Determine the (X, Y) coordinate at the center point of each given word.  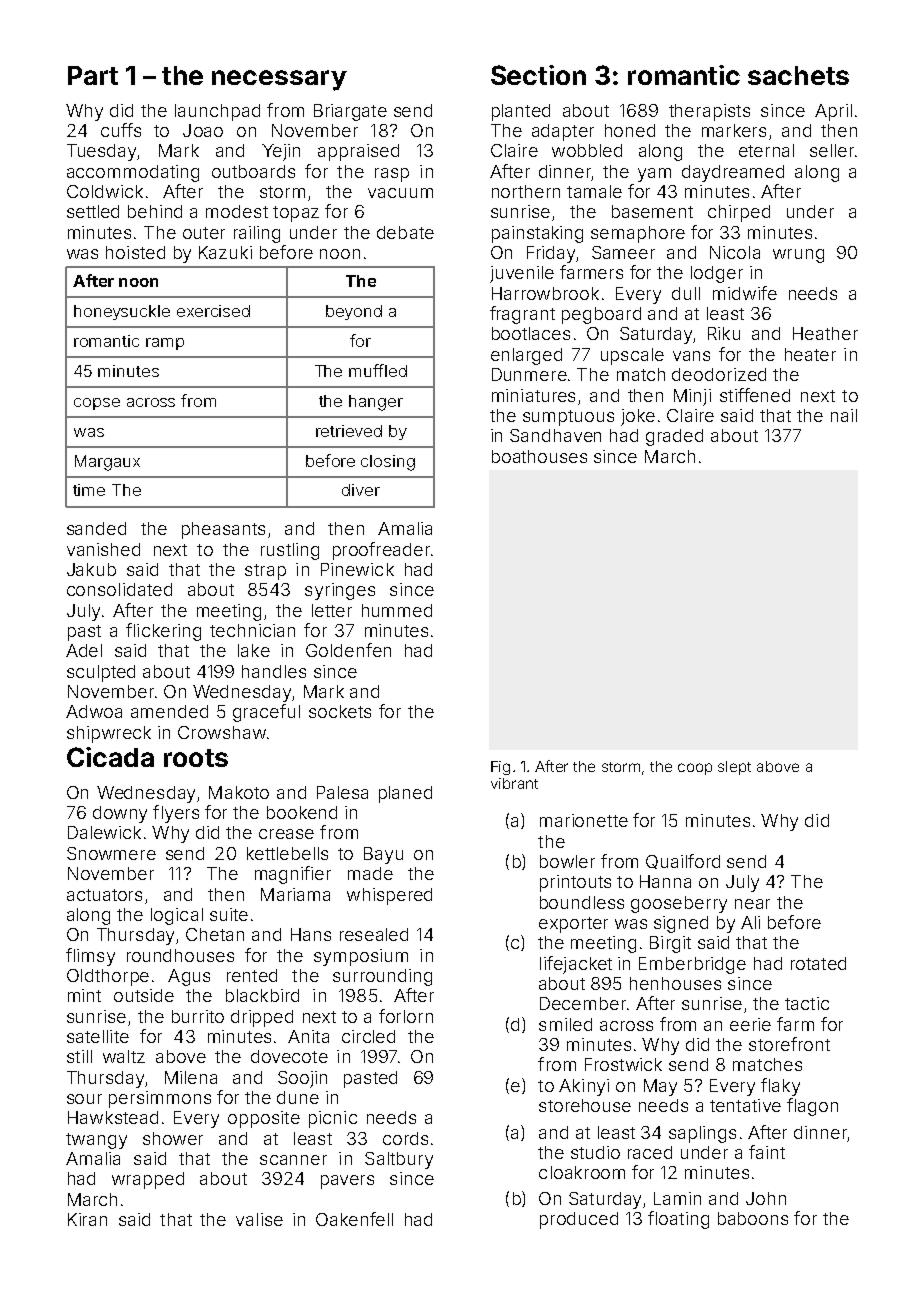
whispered (389, 896)
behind (155, 211)
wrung (798, 256)
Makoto (239, 792)
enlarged (526, 356)
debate (405, 232)
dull (686, 293)
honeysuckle (122, 312)
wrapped (148, 1180)
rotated (818, 963)
